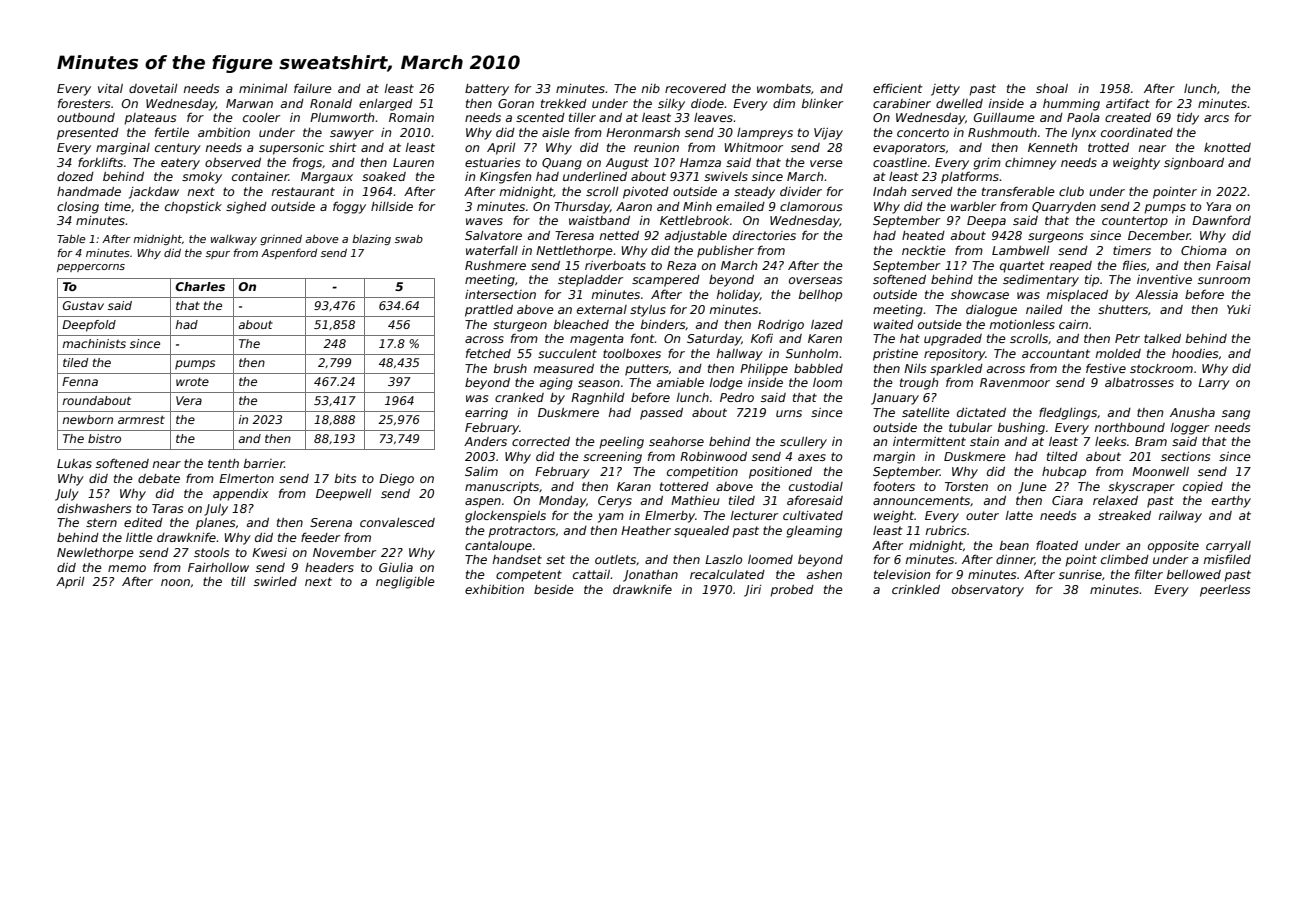 The height and width of the page is (924, 1308). What do you see at coordinates (200, 286) in the page?
I see `Charles` at bounding box center [200, 286].
